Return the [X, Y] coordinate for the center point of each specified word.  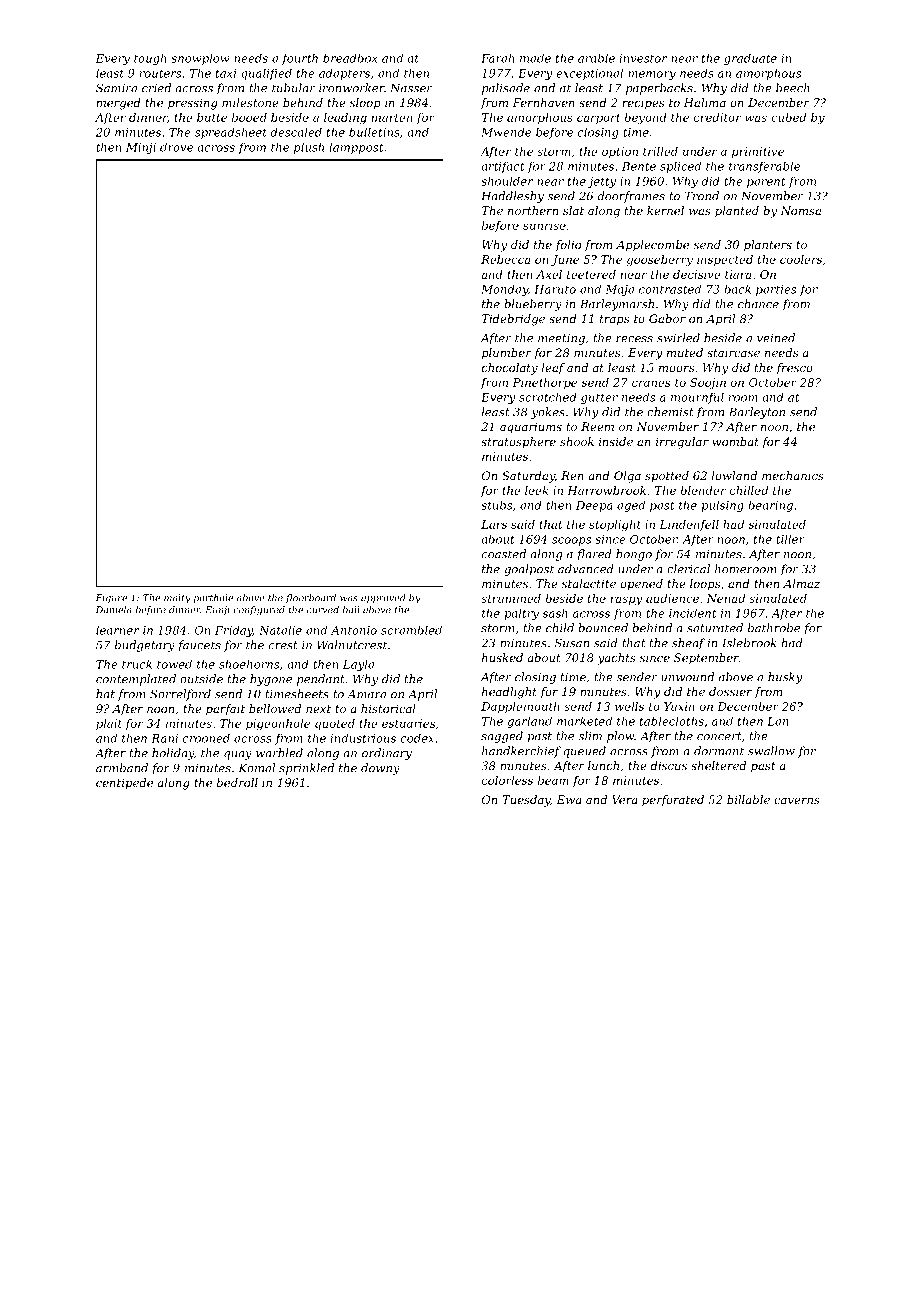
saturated [715, 628]
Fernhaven [544, 102]
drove [176, 147]
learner [117, 630]
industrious [363, 738]
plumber [507, 354]
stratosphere [518, 442]
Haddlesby [512, 197]
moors [676, 369]
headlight [509, 693]
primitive [758, 152]
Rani [164, 738]
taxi [226, 73]
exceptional [589, 74]
